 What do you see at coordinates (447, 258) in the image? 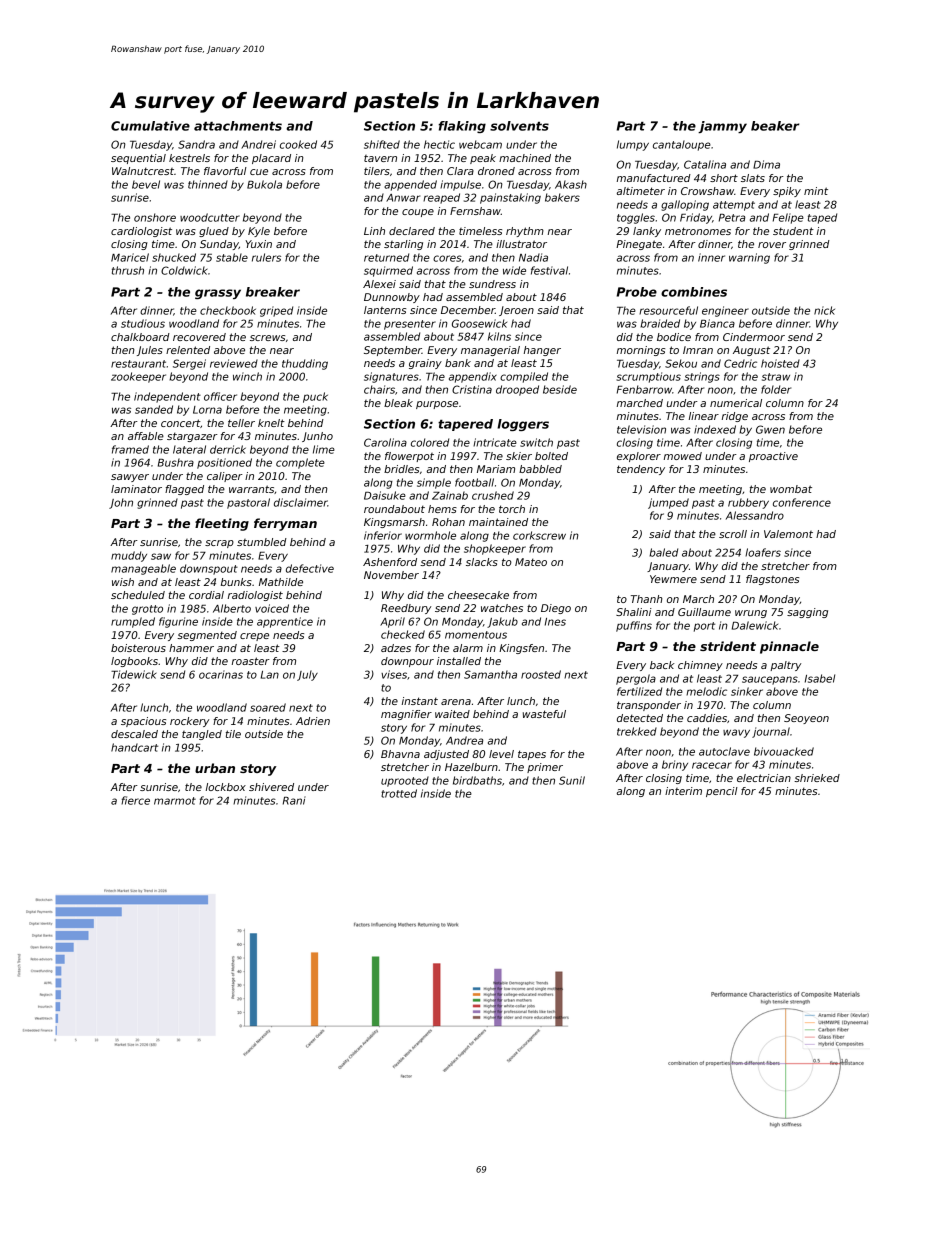
I see `cores` at bounding box center [447, 258].
